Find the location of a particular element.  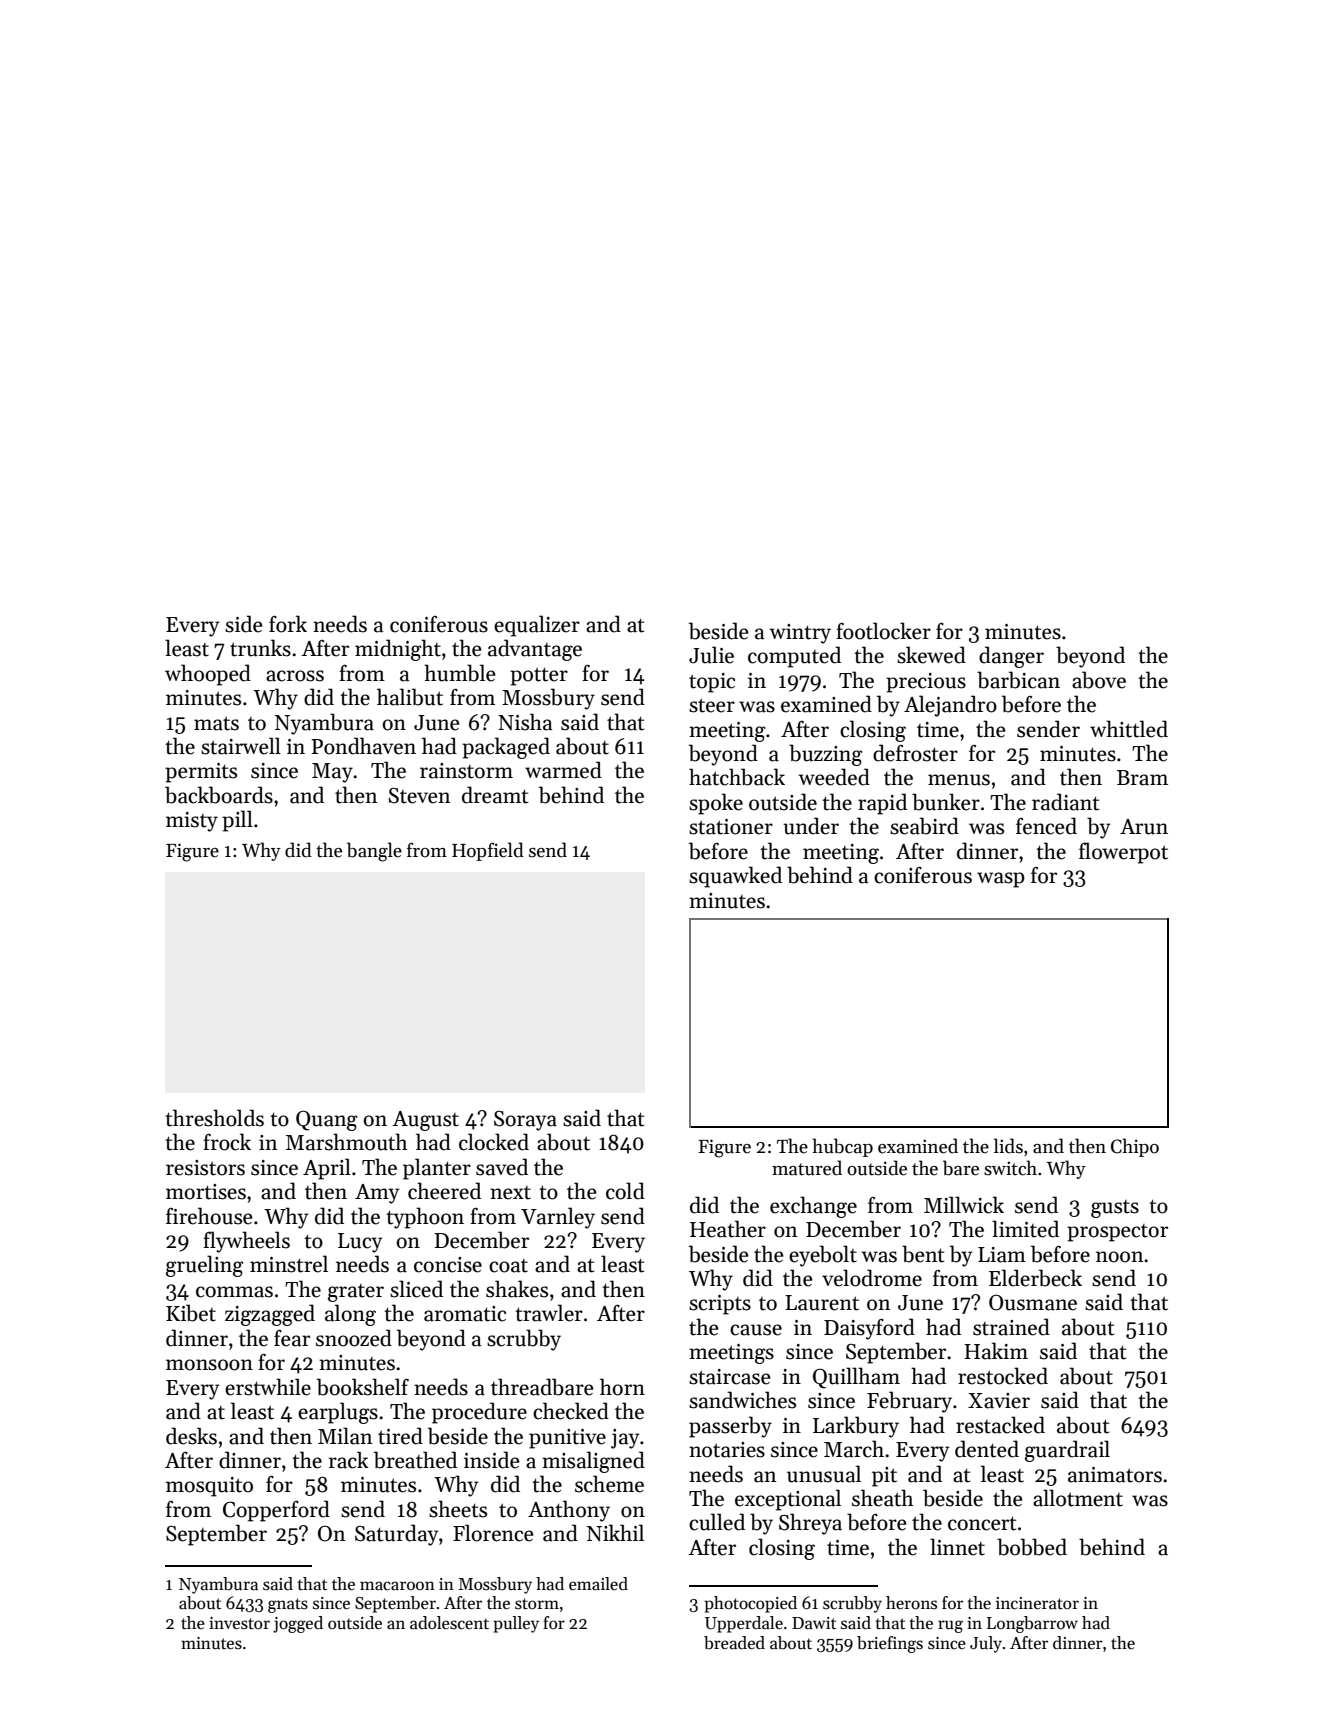

Hopfield is located at coordinates (488, 851).
